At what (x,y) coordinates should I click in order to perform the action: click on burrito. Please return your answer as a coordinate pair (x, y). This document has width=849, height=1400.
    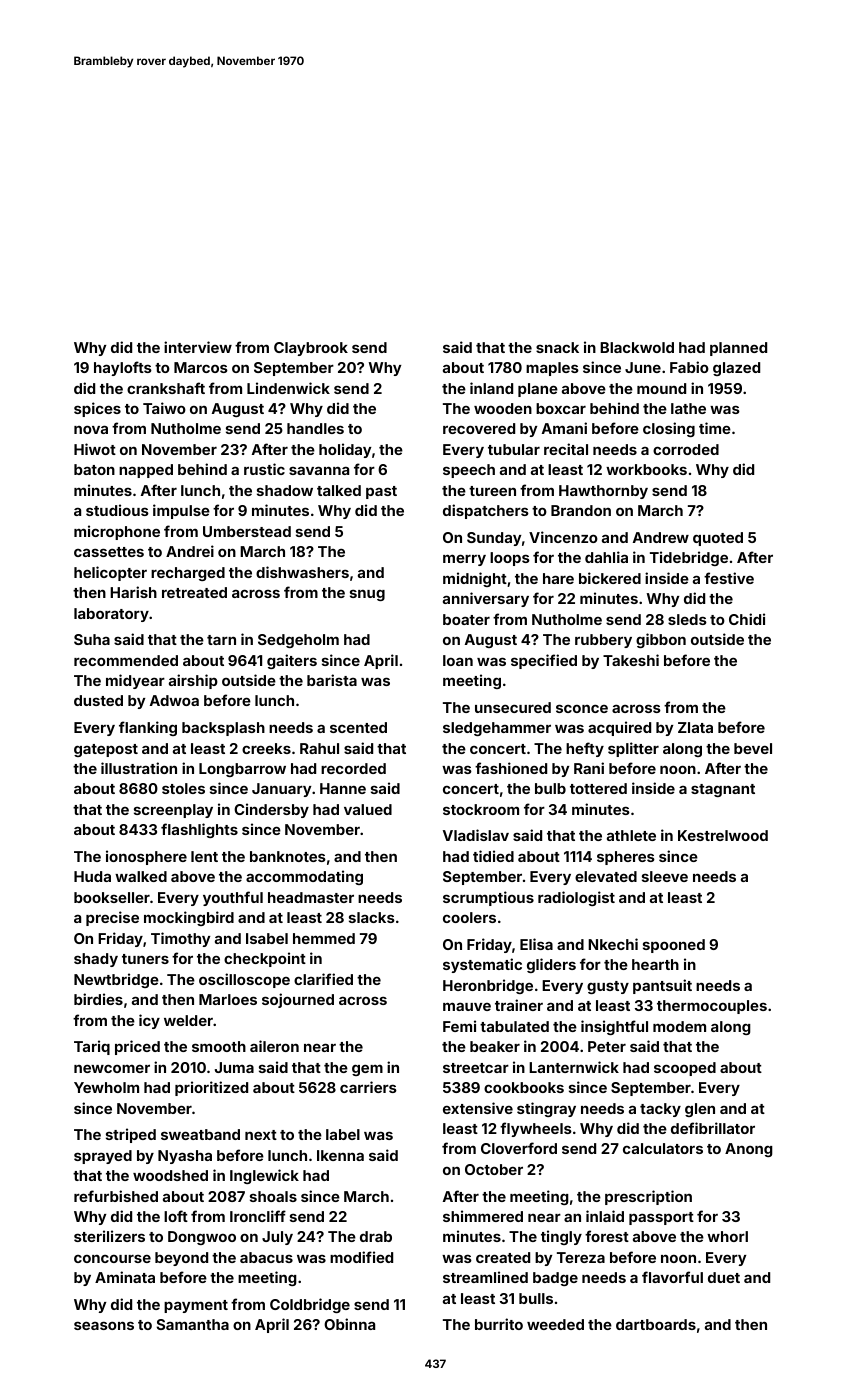
    Looking at the image, I should click on (499, 1324).
